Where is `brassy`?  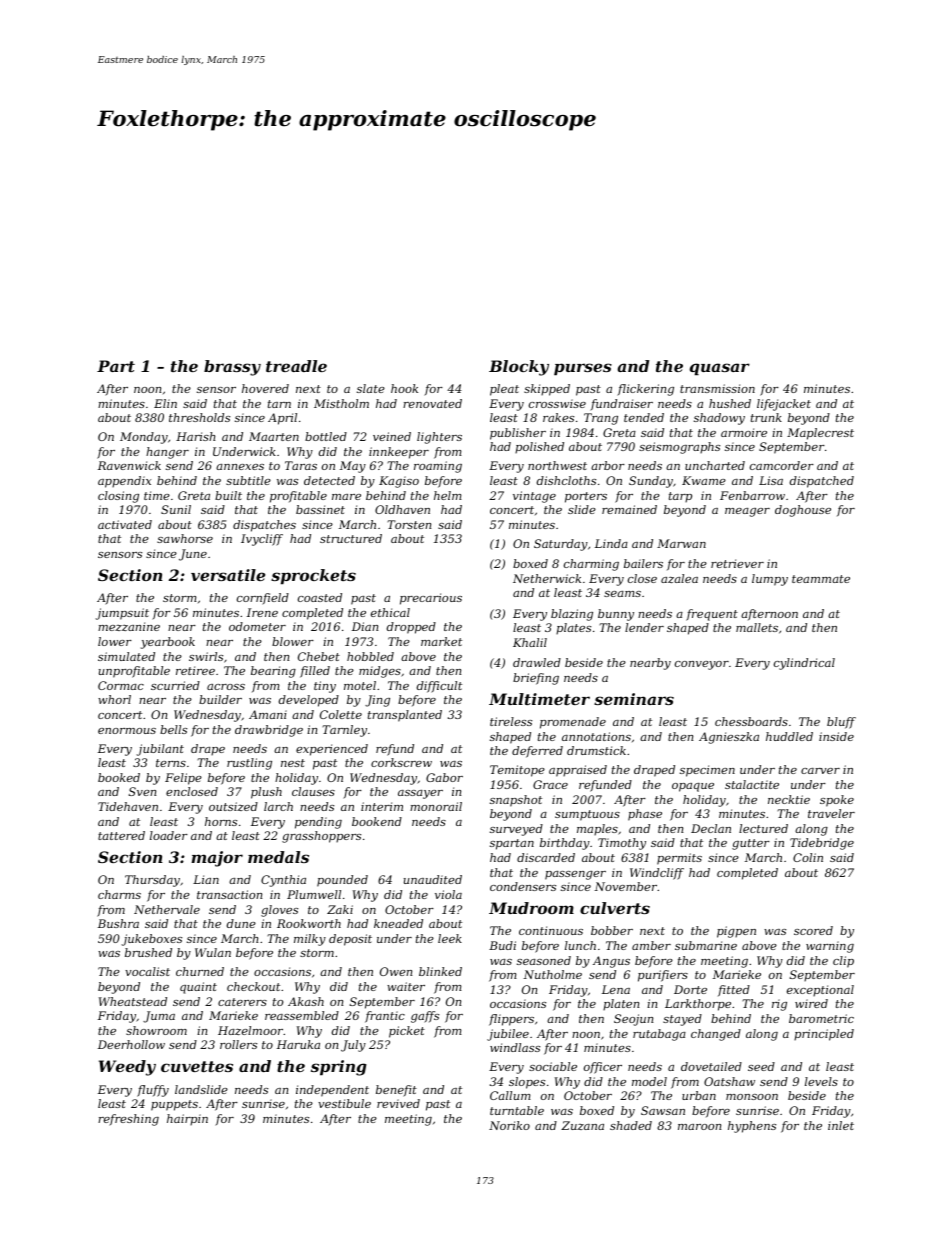 brassy is located at coordinates (232, 368).
